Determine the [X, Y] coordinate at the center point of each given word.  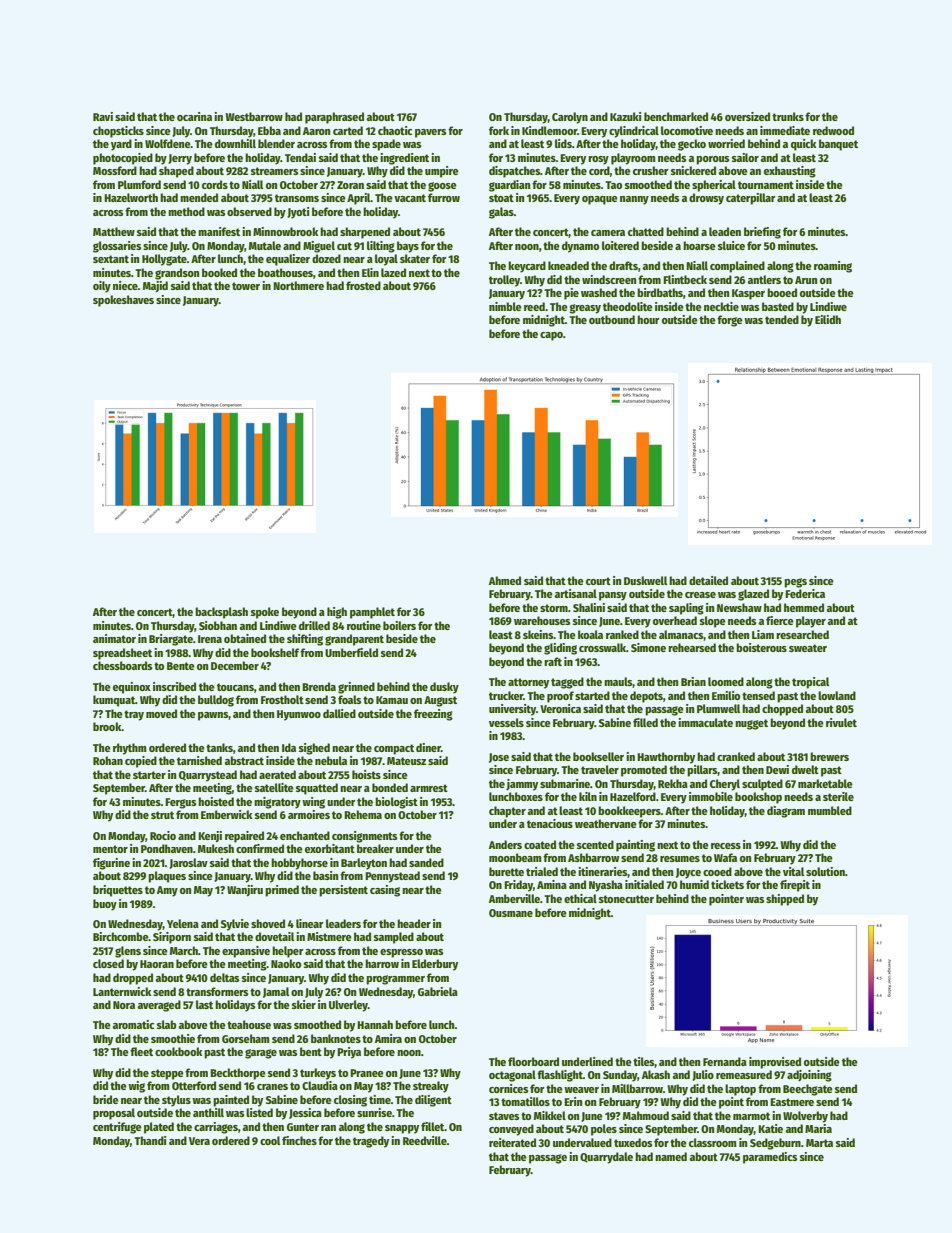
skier [304, 1004]
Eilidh [828, 319]
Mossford [115, 170]
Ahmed [505, 580]
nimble [505, 306]
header [414, 923]
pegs [795, 583]
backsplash [221, 613]
